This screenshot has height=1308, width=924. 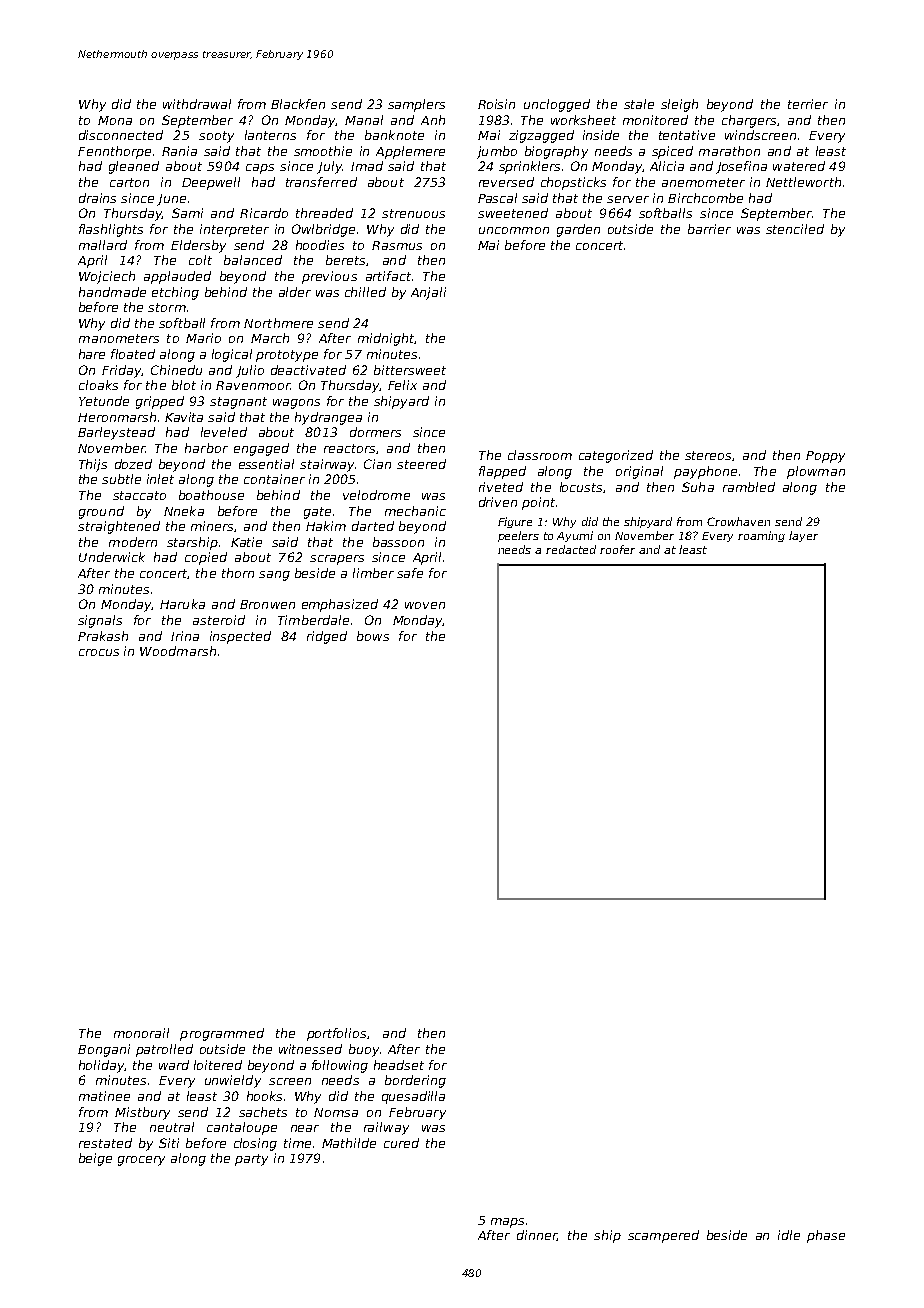 I want to click on cured, so click(x=401, y=1143).
